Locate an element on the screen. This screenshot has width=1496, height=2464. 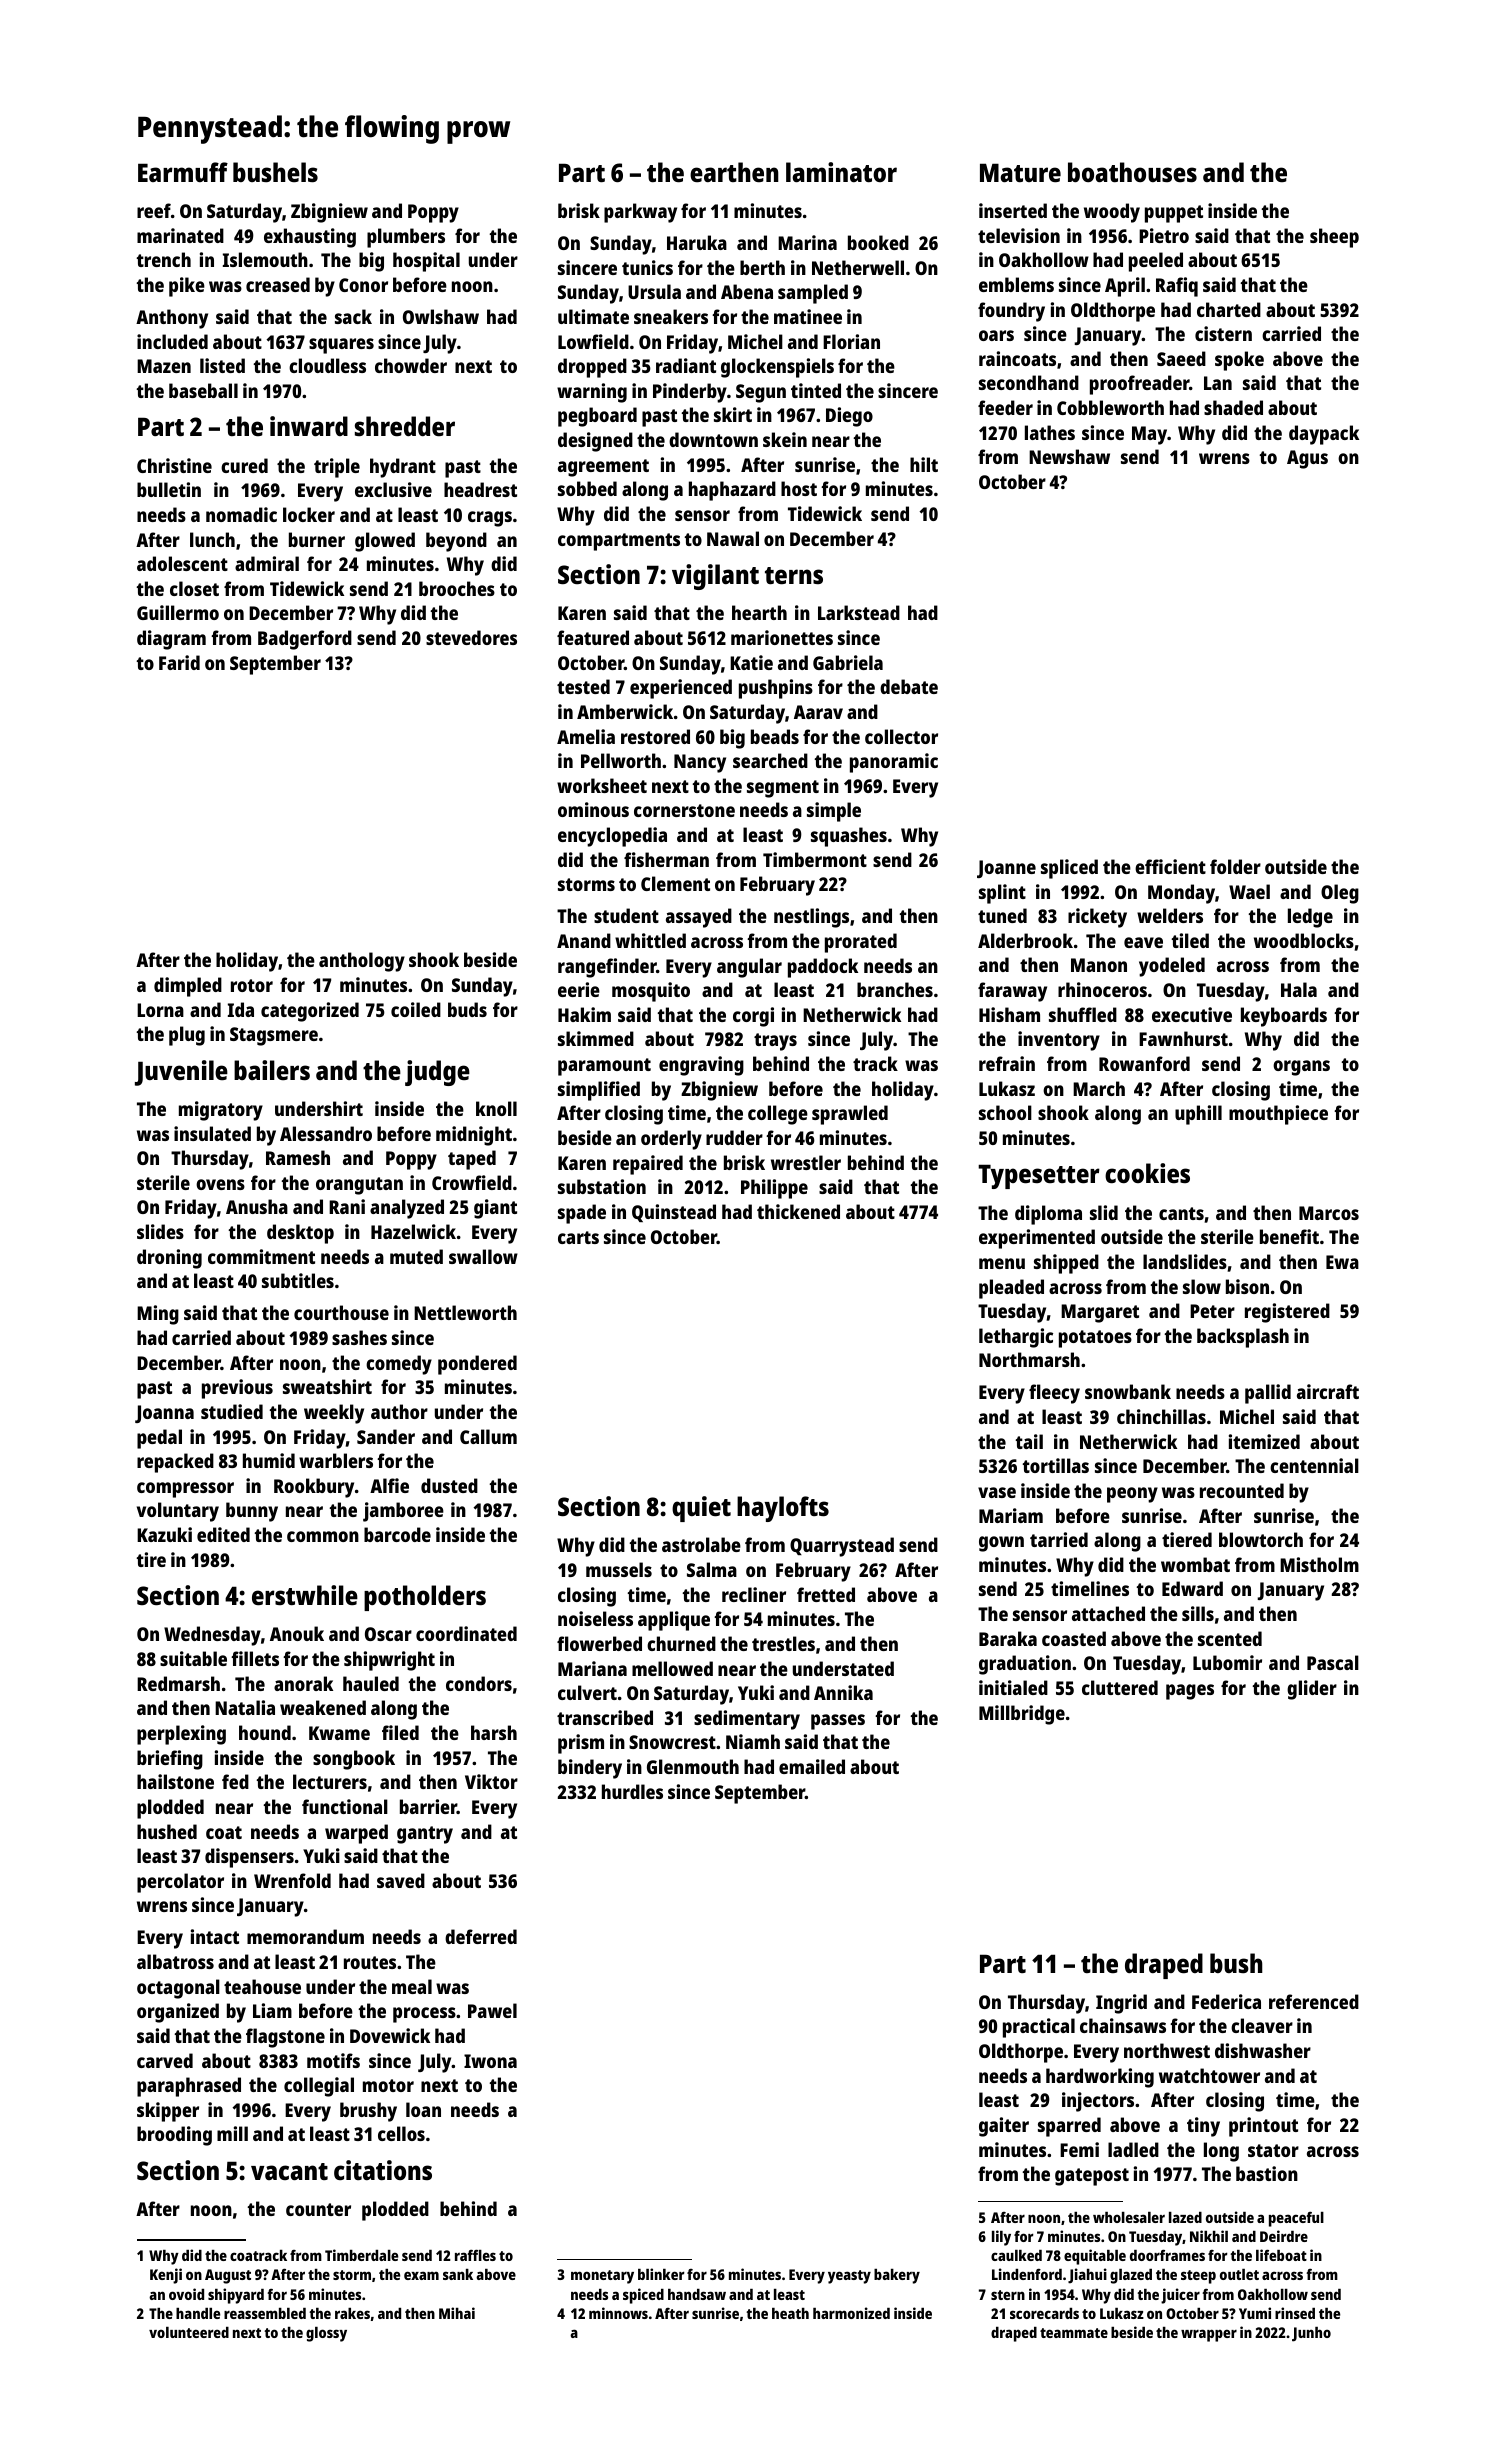
sheep is located at coordinates (1334, 238).
